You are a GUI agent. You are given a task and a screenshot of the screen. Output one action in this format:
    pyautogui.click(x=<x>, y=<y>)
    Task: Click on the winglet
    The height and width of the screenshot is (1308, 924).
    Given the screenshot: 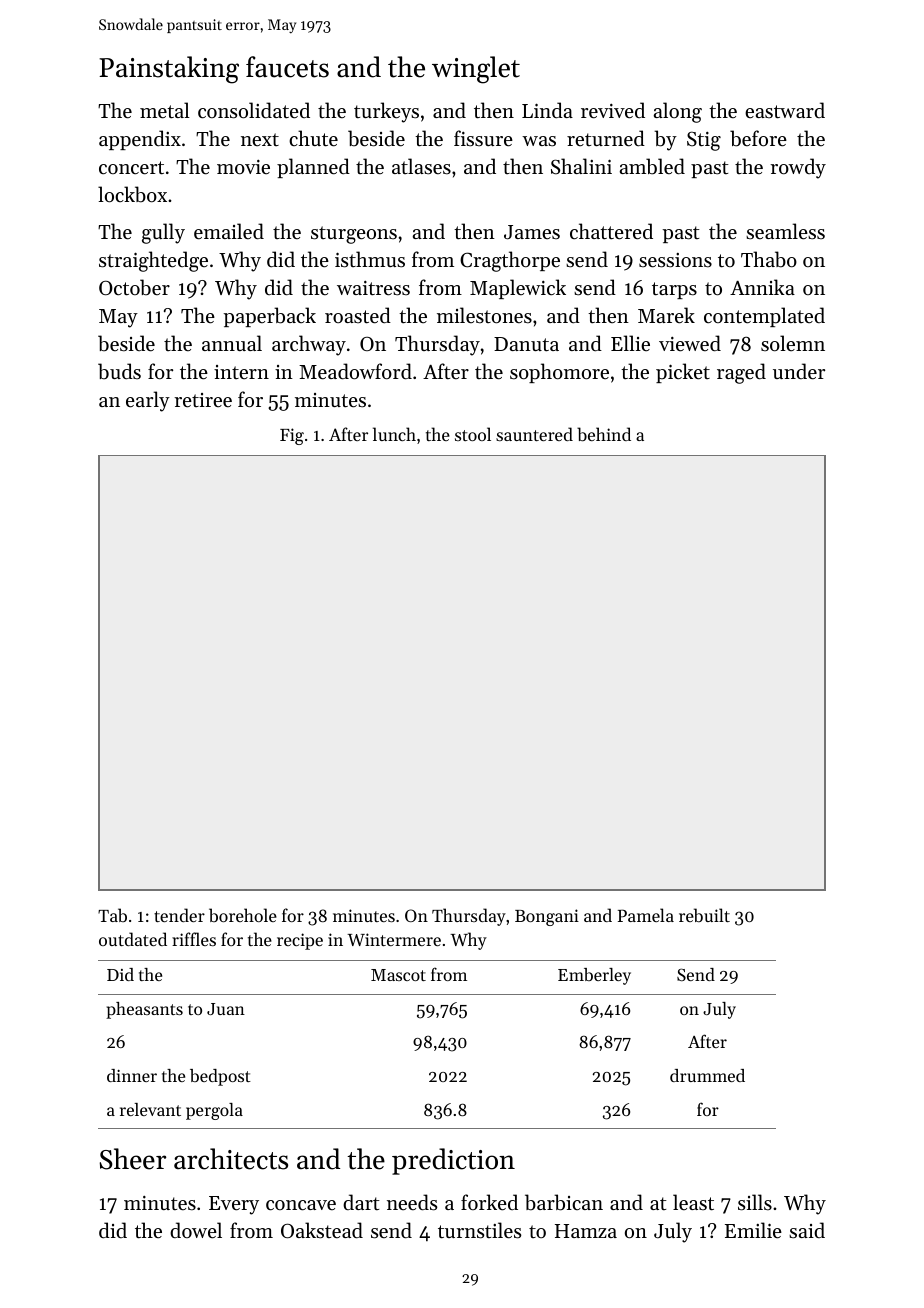 What is the action you would take?
    pyautogui.click(x=476, y=70)
